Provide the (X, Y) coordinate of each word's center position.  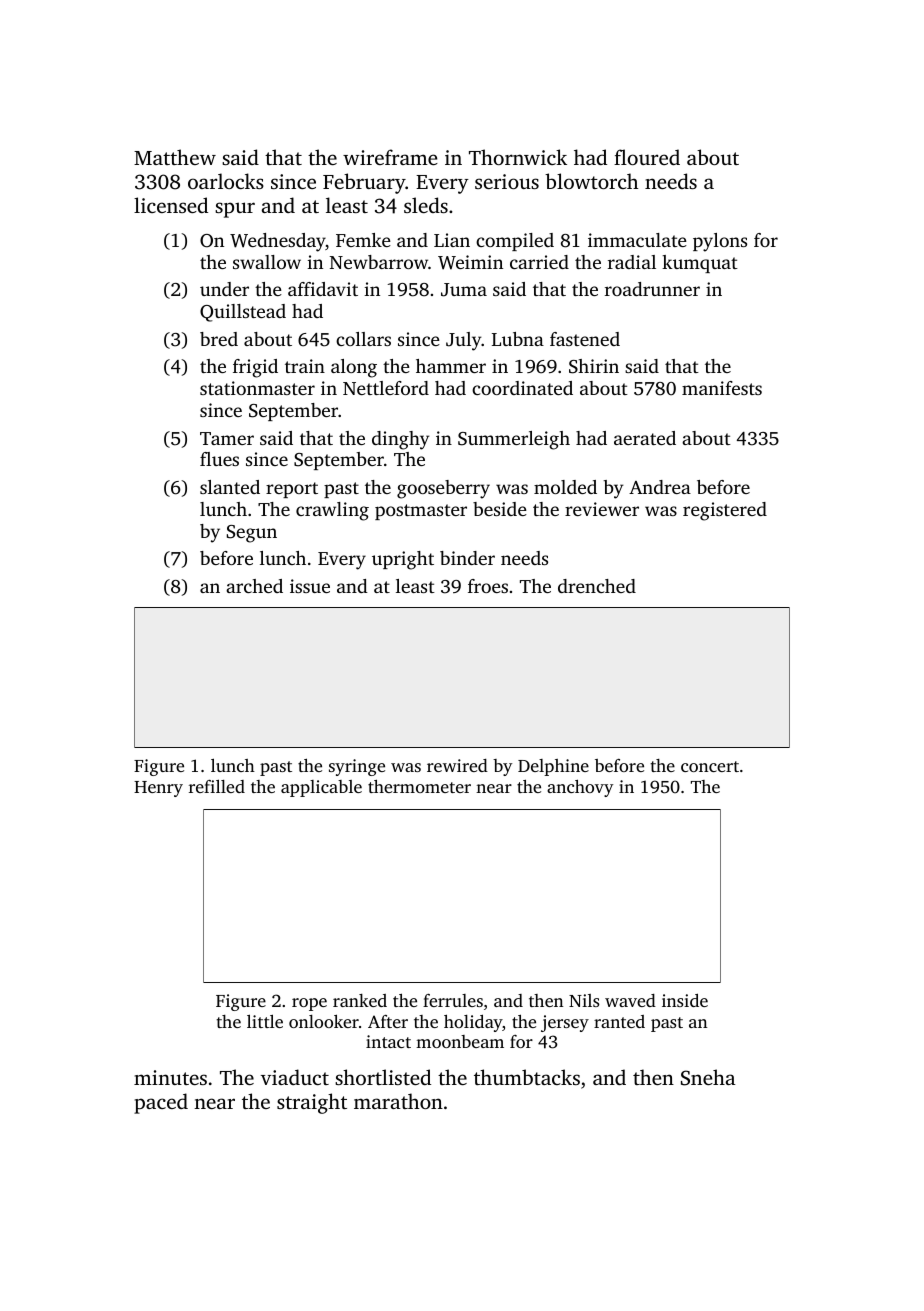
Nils (584, 1000)
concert (710, 766)
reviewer (602, 509)
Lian (452, 240)
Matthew (175, 157)
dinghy (401, 440)
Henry (158, 789)
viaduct (295, 1077)
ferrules (453, 1000)
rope (309, 1004)
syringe (357, 767)
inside (685, 1000)
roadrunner (652, 289)
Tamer (227, 438)
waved (630, 1000)
